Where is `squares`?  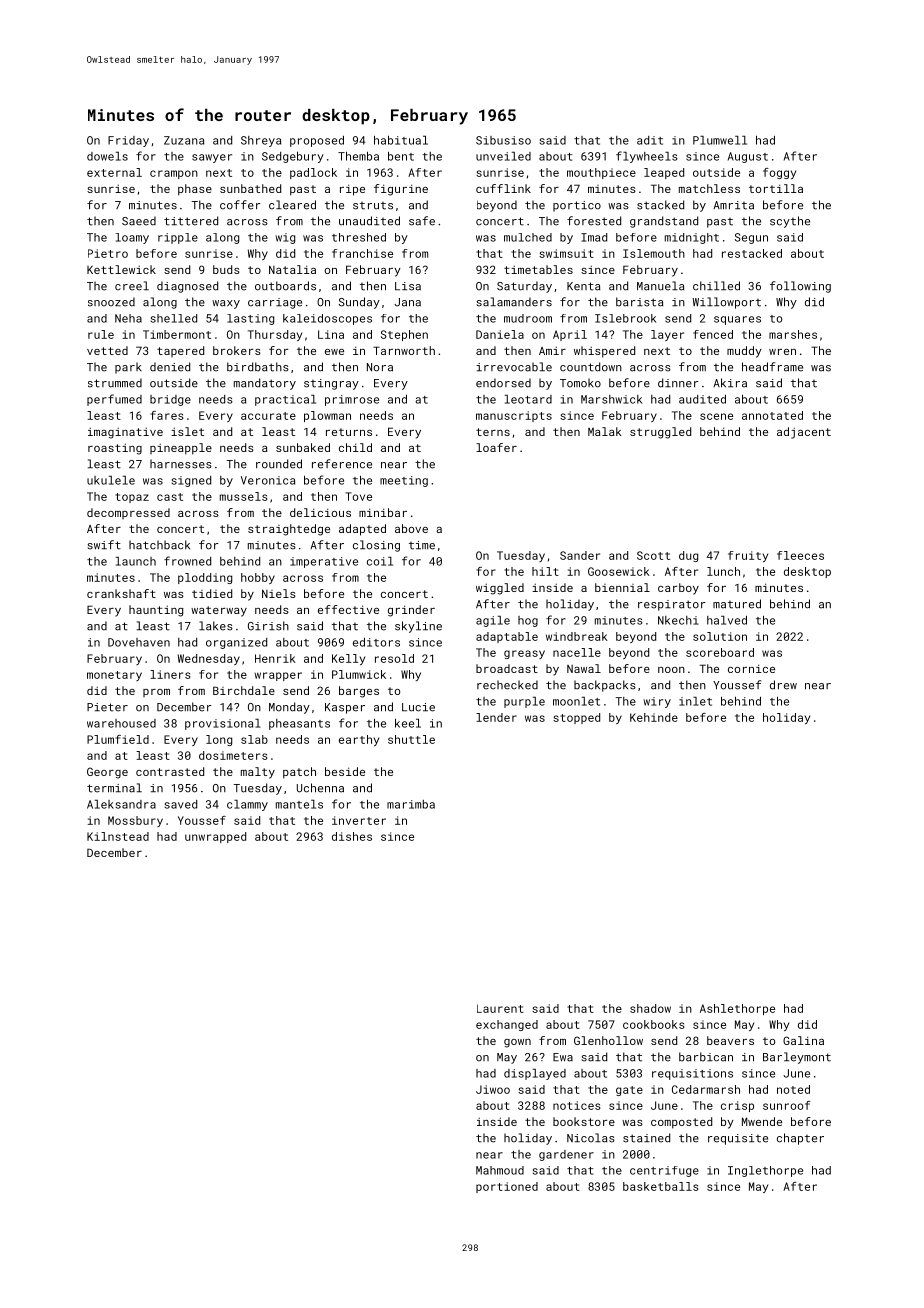
squares is located at coordinates (737, 320).
